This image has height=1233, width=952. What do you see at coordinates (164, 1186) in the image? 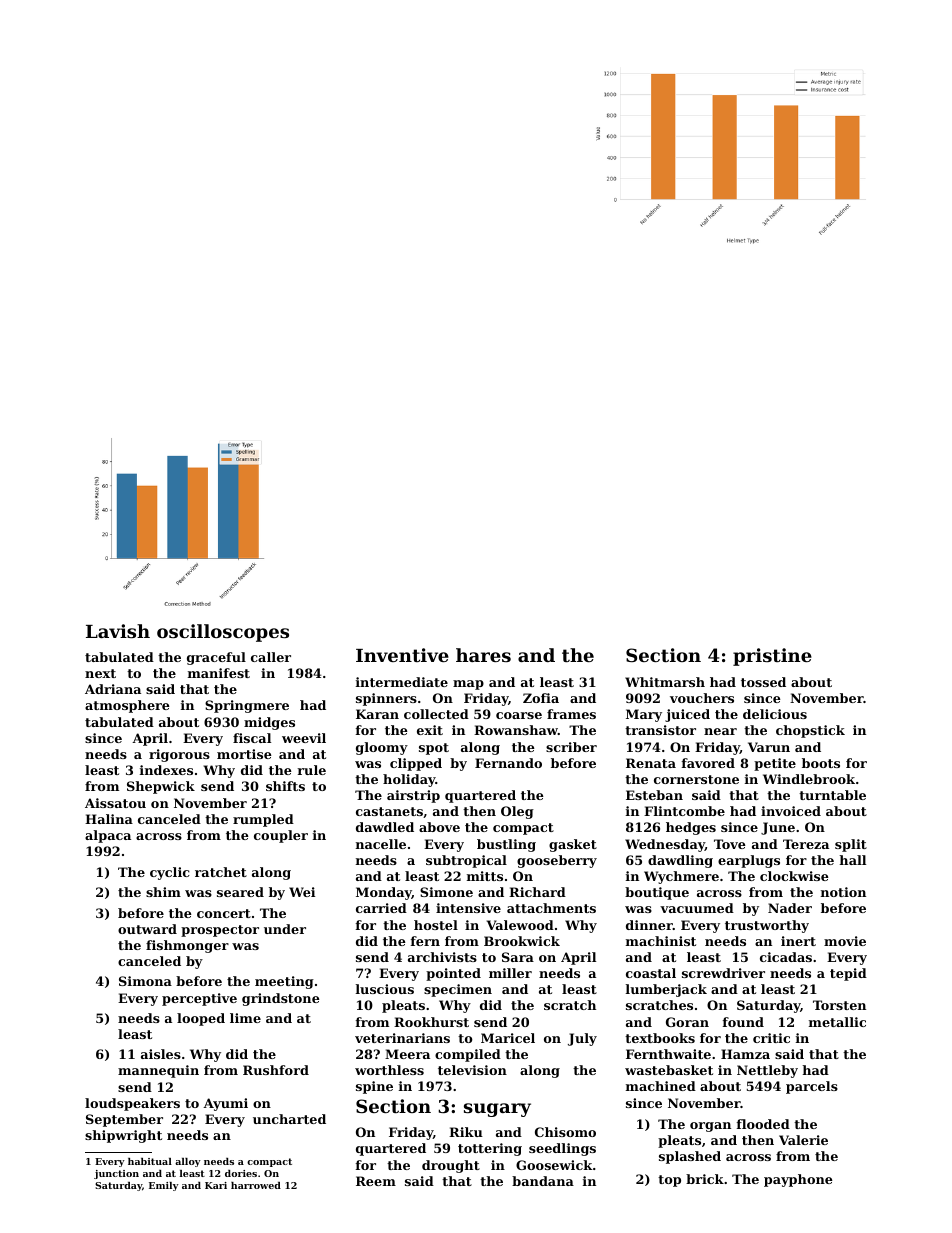
I see `Emily` at bounding box center [164, 1186].
